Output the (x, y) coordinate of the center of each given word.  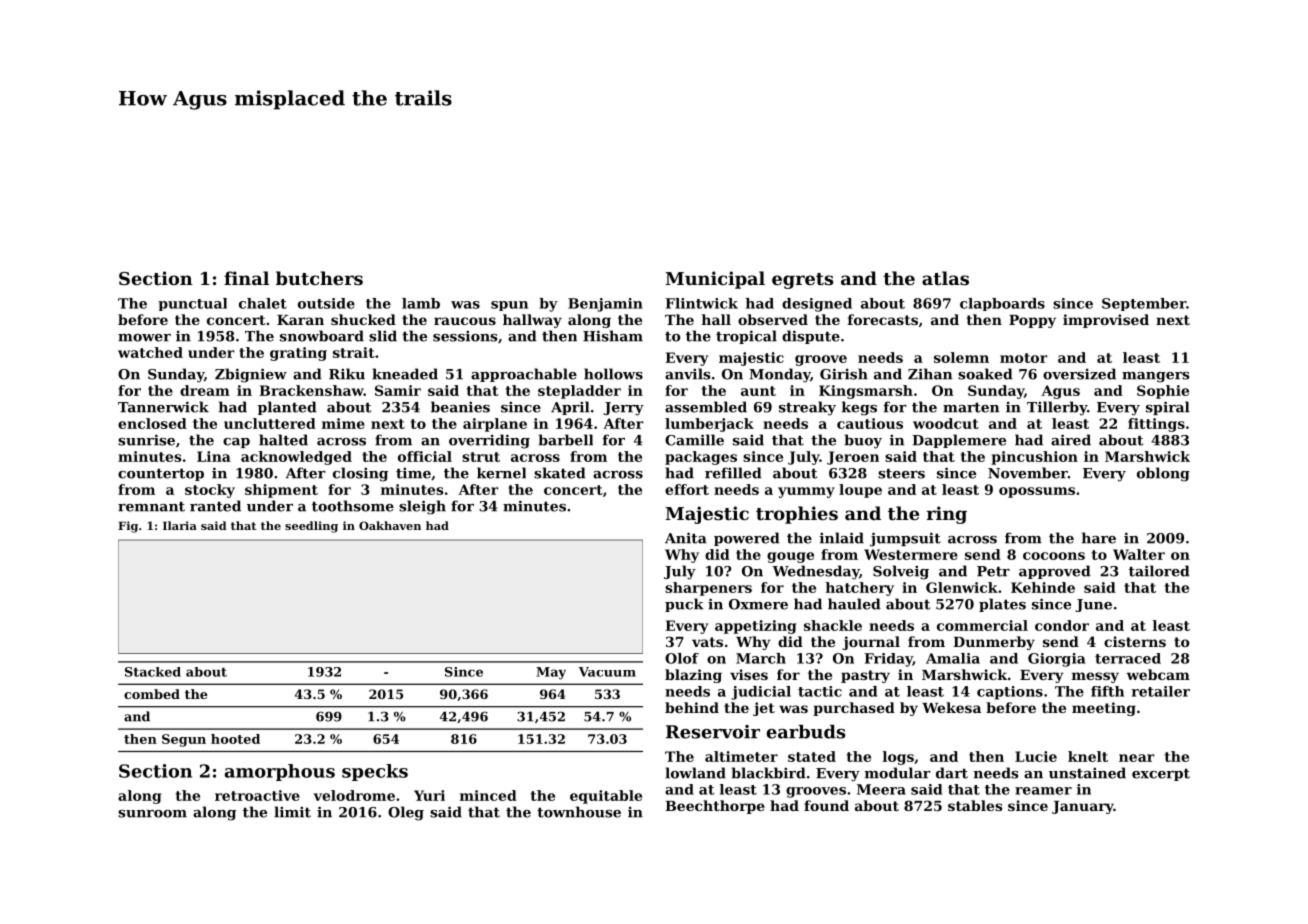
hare (1099, 538)
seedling (311, 527)
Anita (686, 538)
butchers (319, 278)
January (1083, 807)
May (551, 673)
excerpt (1161, 774)
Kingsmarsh (866, 392)
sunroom (152, 814)
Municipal (715, 280)
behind (692, 707)
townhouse (579, 812)
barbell (566, 440)
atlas (945, 278)
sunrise (146, 440)
